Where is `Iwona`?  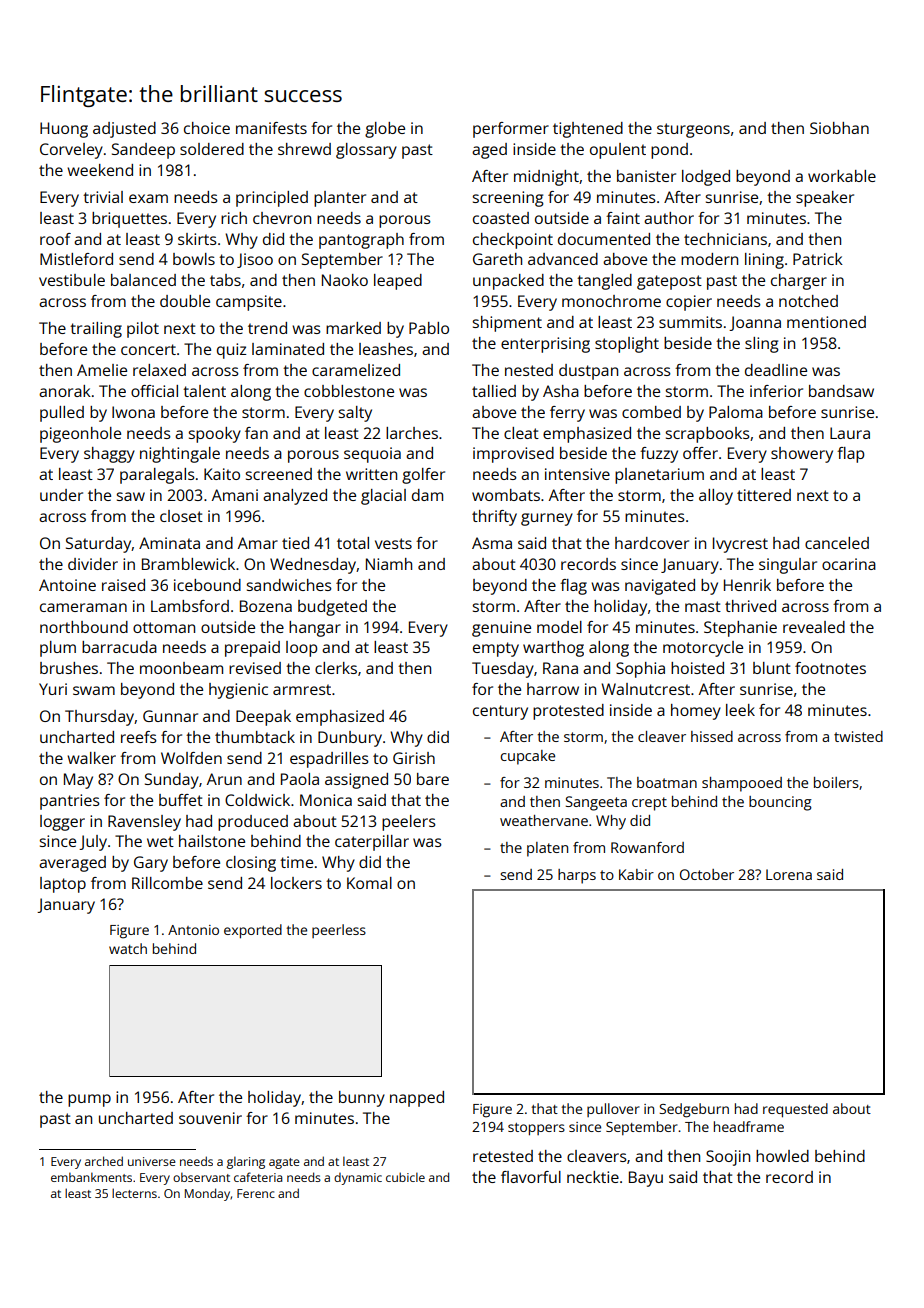
Iwona is located at coordinates (133, 412).
